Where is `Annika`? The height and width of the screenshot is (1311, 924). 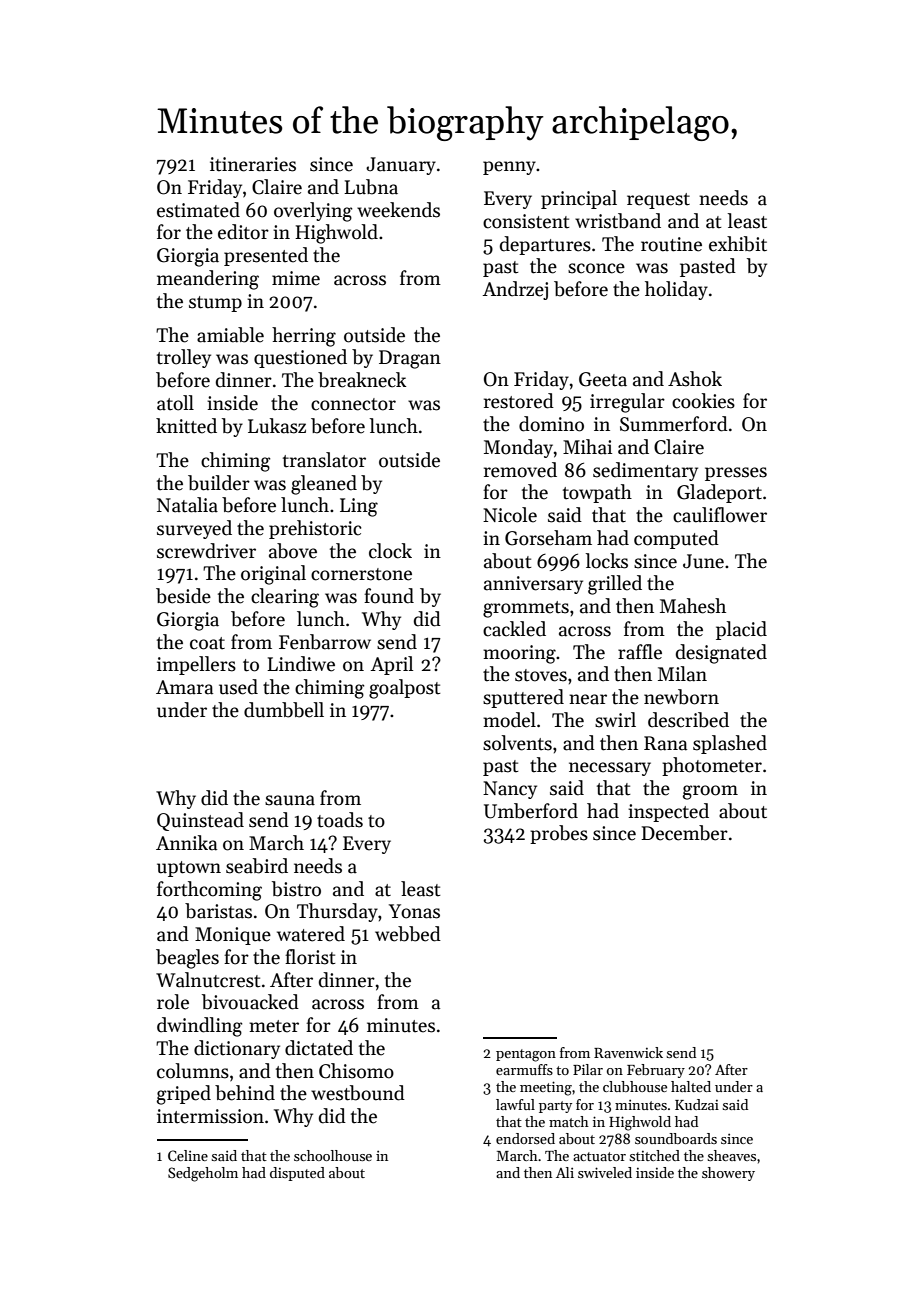
Annika is located at coordinates (186, 843).
